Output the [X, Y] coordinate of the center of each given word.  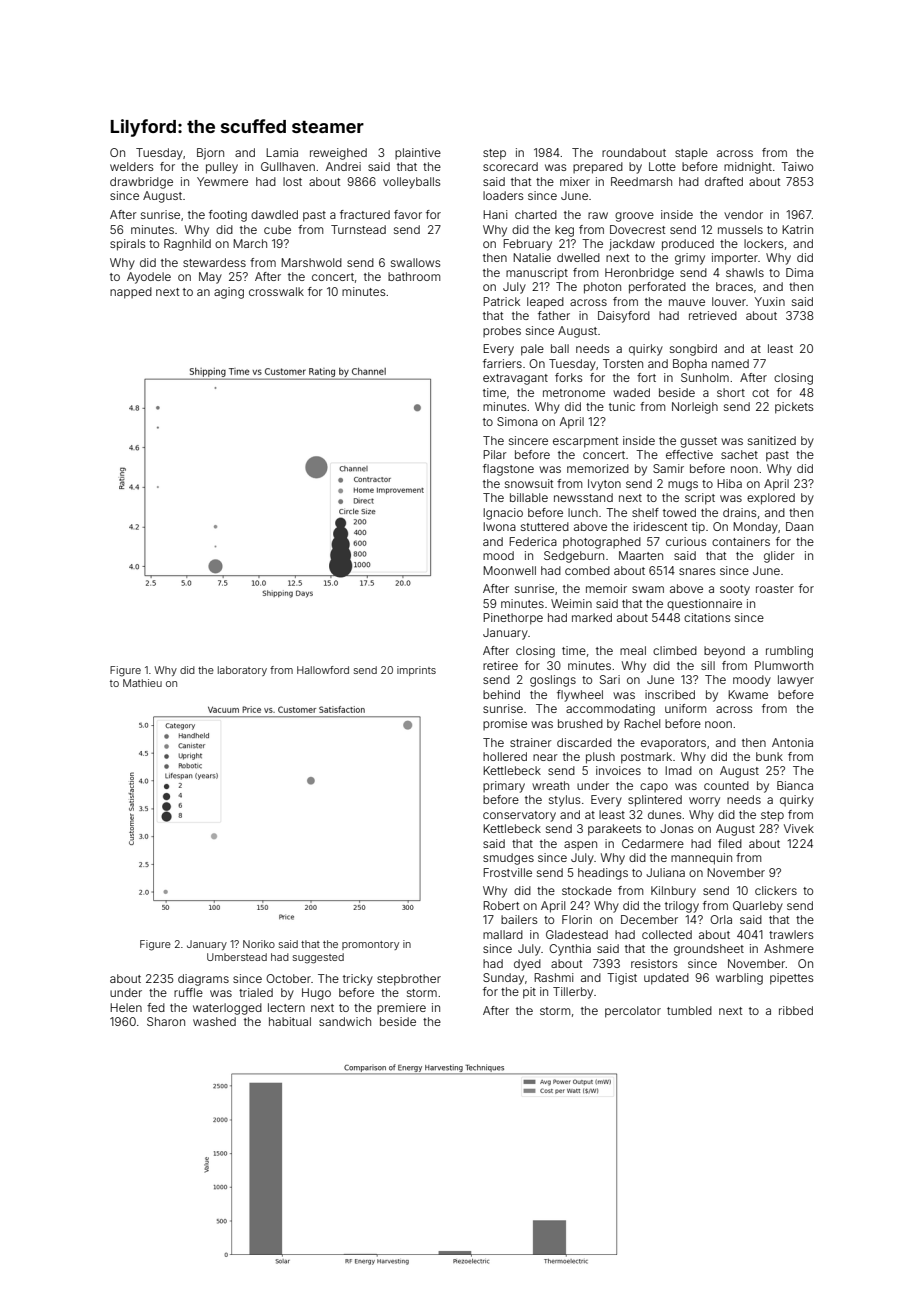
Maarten [641, 555]
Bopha [690, 364]
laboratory [242, 671]
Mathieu [142, 683]
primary [504, 787]
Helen [126, 1007]
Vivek [799, 828]
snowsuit [529, 483]
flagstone [508, 470]
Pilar [495, 454]
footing [228, 216]
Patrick [501, 301]
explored [771, 499]
